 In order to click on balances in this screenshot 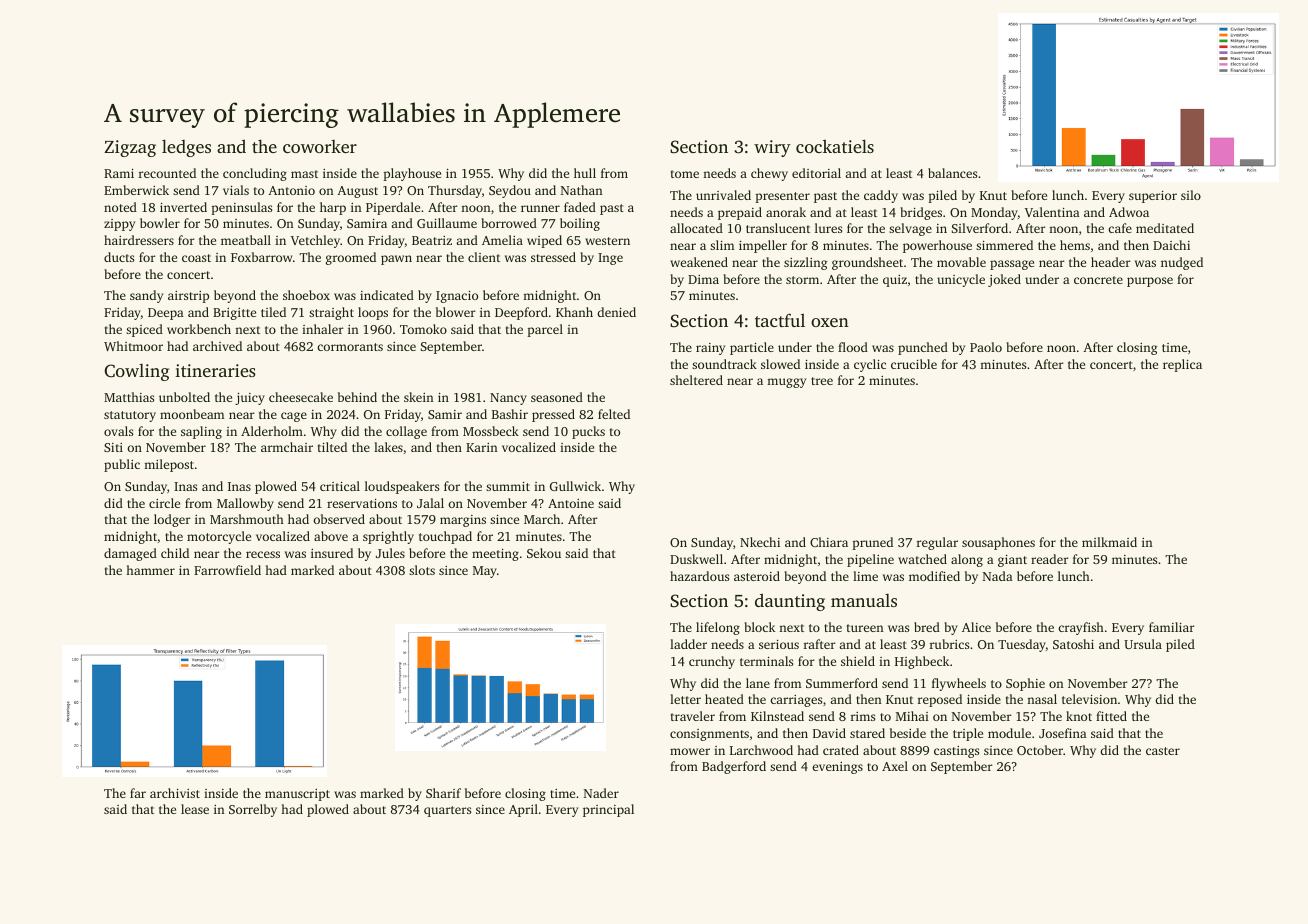, I will do `click(952, 173)`.
